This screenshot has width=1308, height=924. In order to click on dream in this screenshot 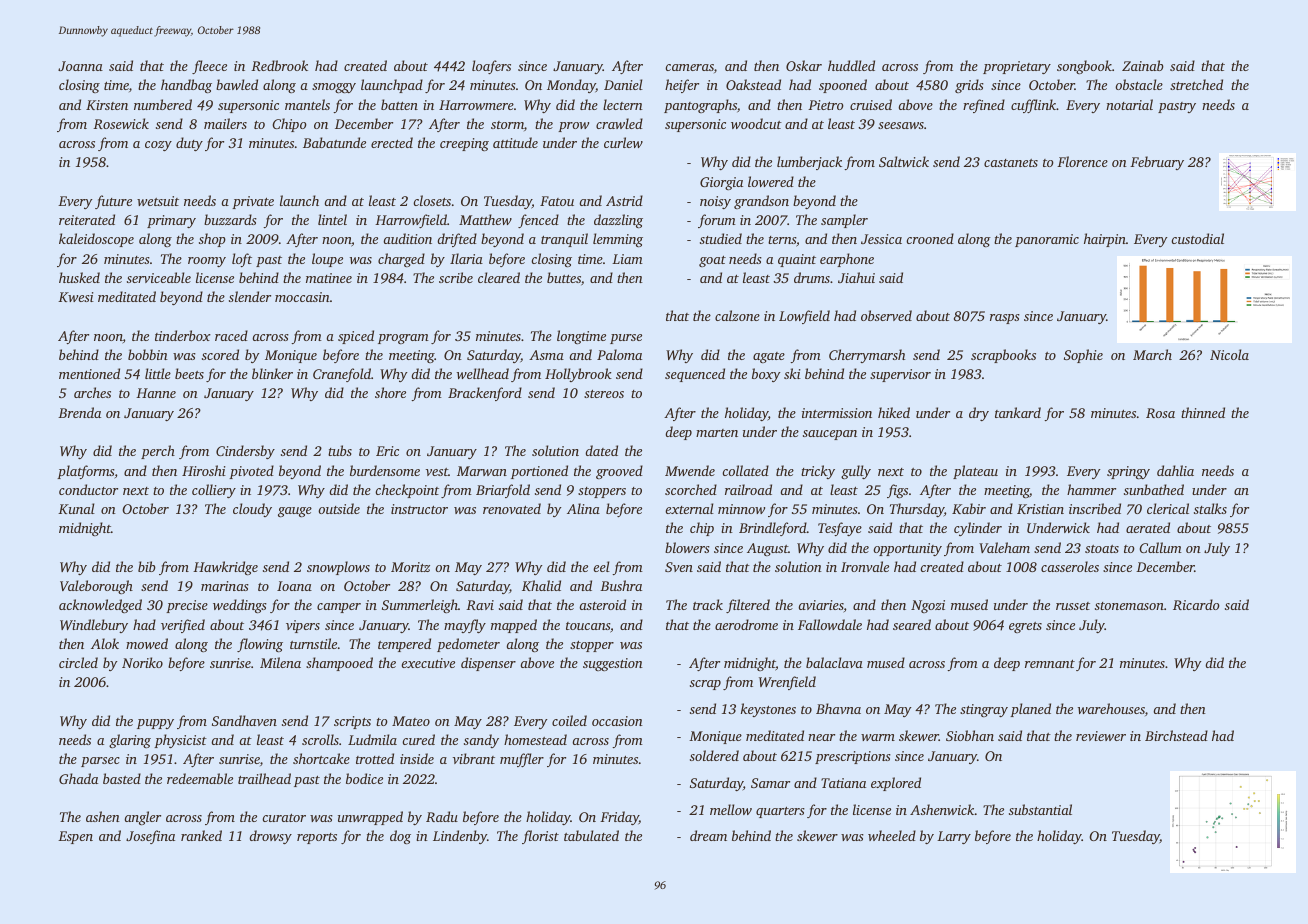, I will do `click(708, 835)`.
